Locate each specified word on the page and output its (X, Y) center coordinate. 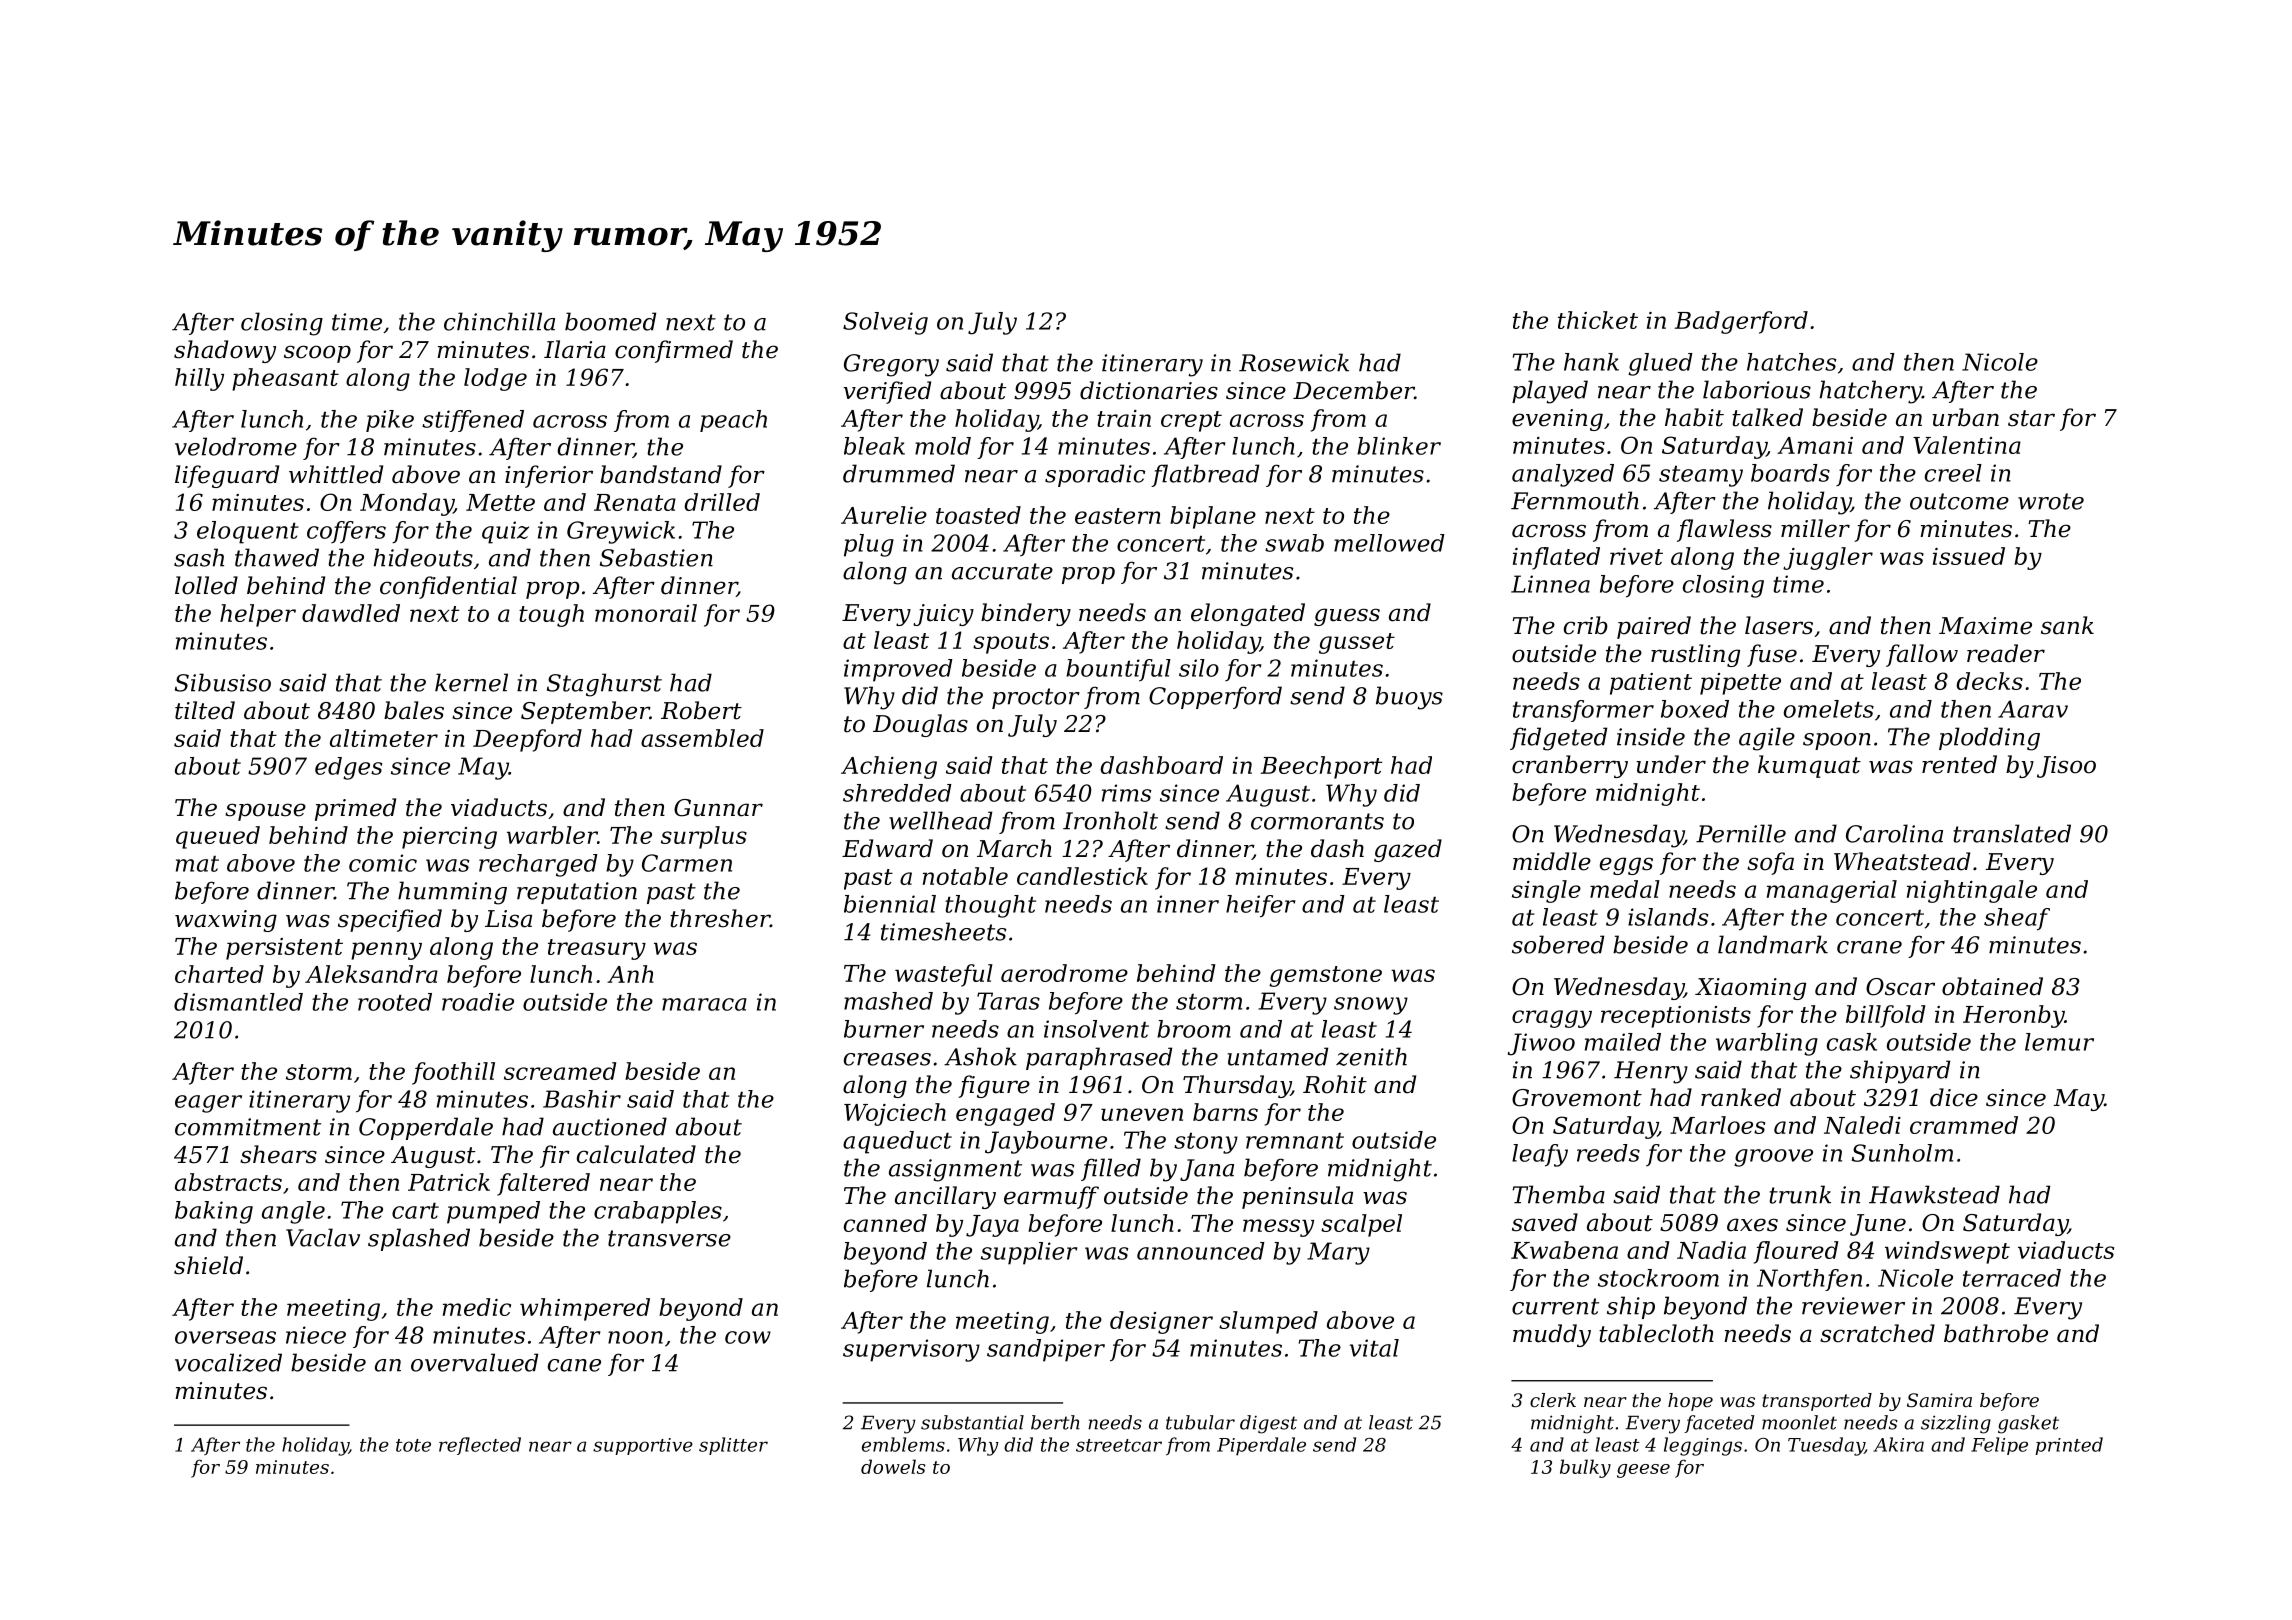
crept (1191, 421)
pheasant (285, 379)
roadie (478, 1002)
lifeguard (227, 476)
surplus (704, 837)
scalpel (1361, 1225)
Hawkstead (1934, 1194)
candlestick (1082, 876)
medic (477, 1307)
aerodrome (1064, 973)
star (2031, 418)
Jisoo (2066, 767)
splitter (733, 1446)
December (1354, 390)
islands (1668, 917)
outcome (1959, 501)
